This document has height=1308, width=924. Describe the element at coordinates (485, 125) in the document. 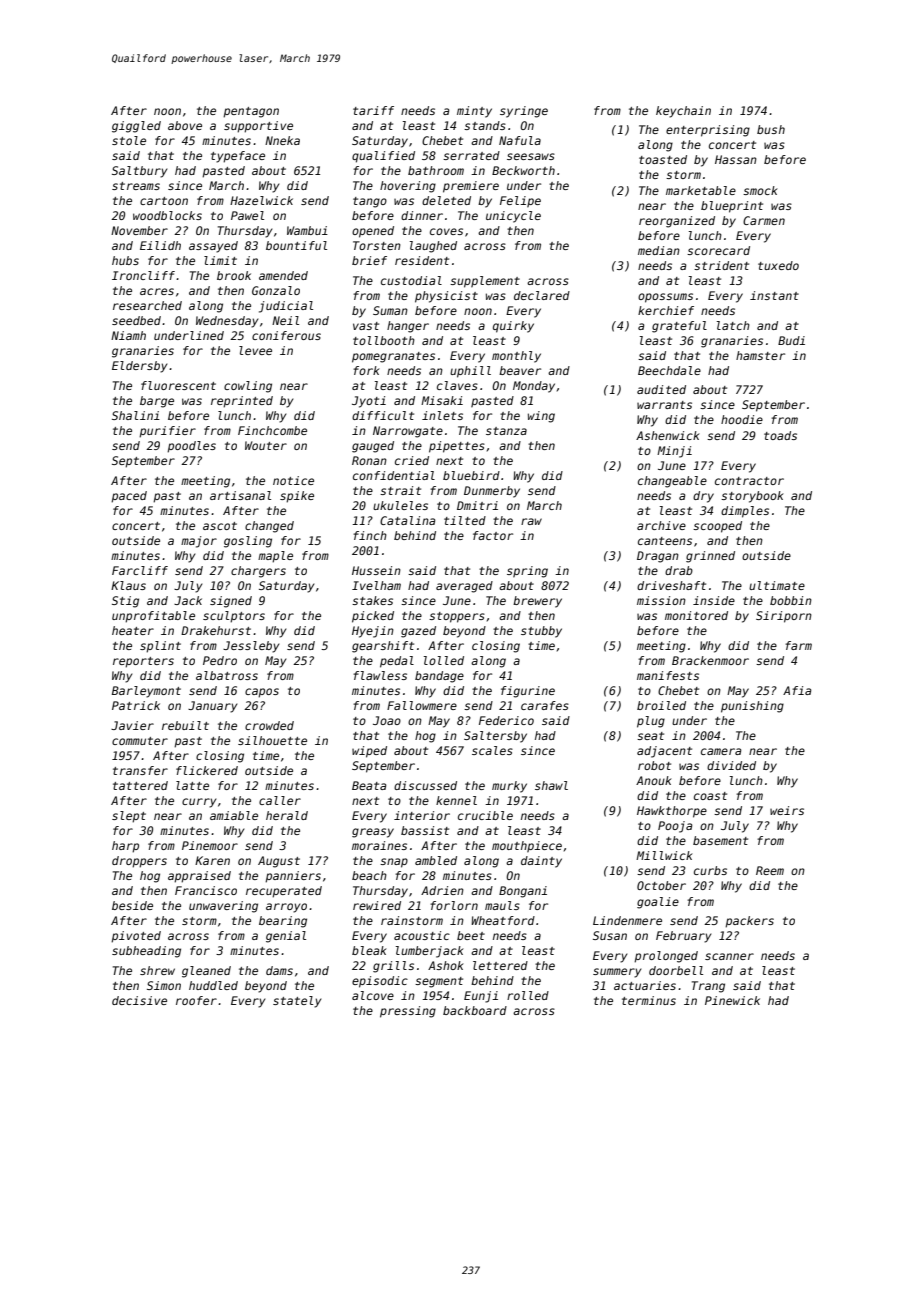

I see `stands` at that location.
